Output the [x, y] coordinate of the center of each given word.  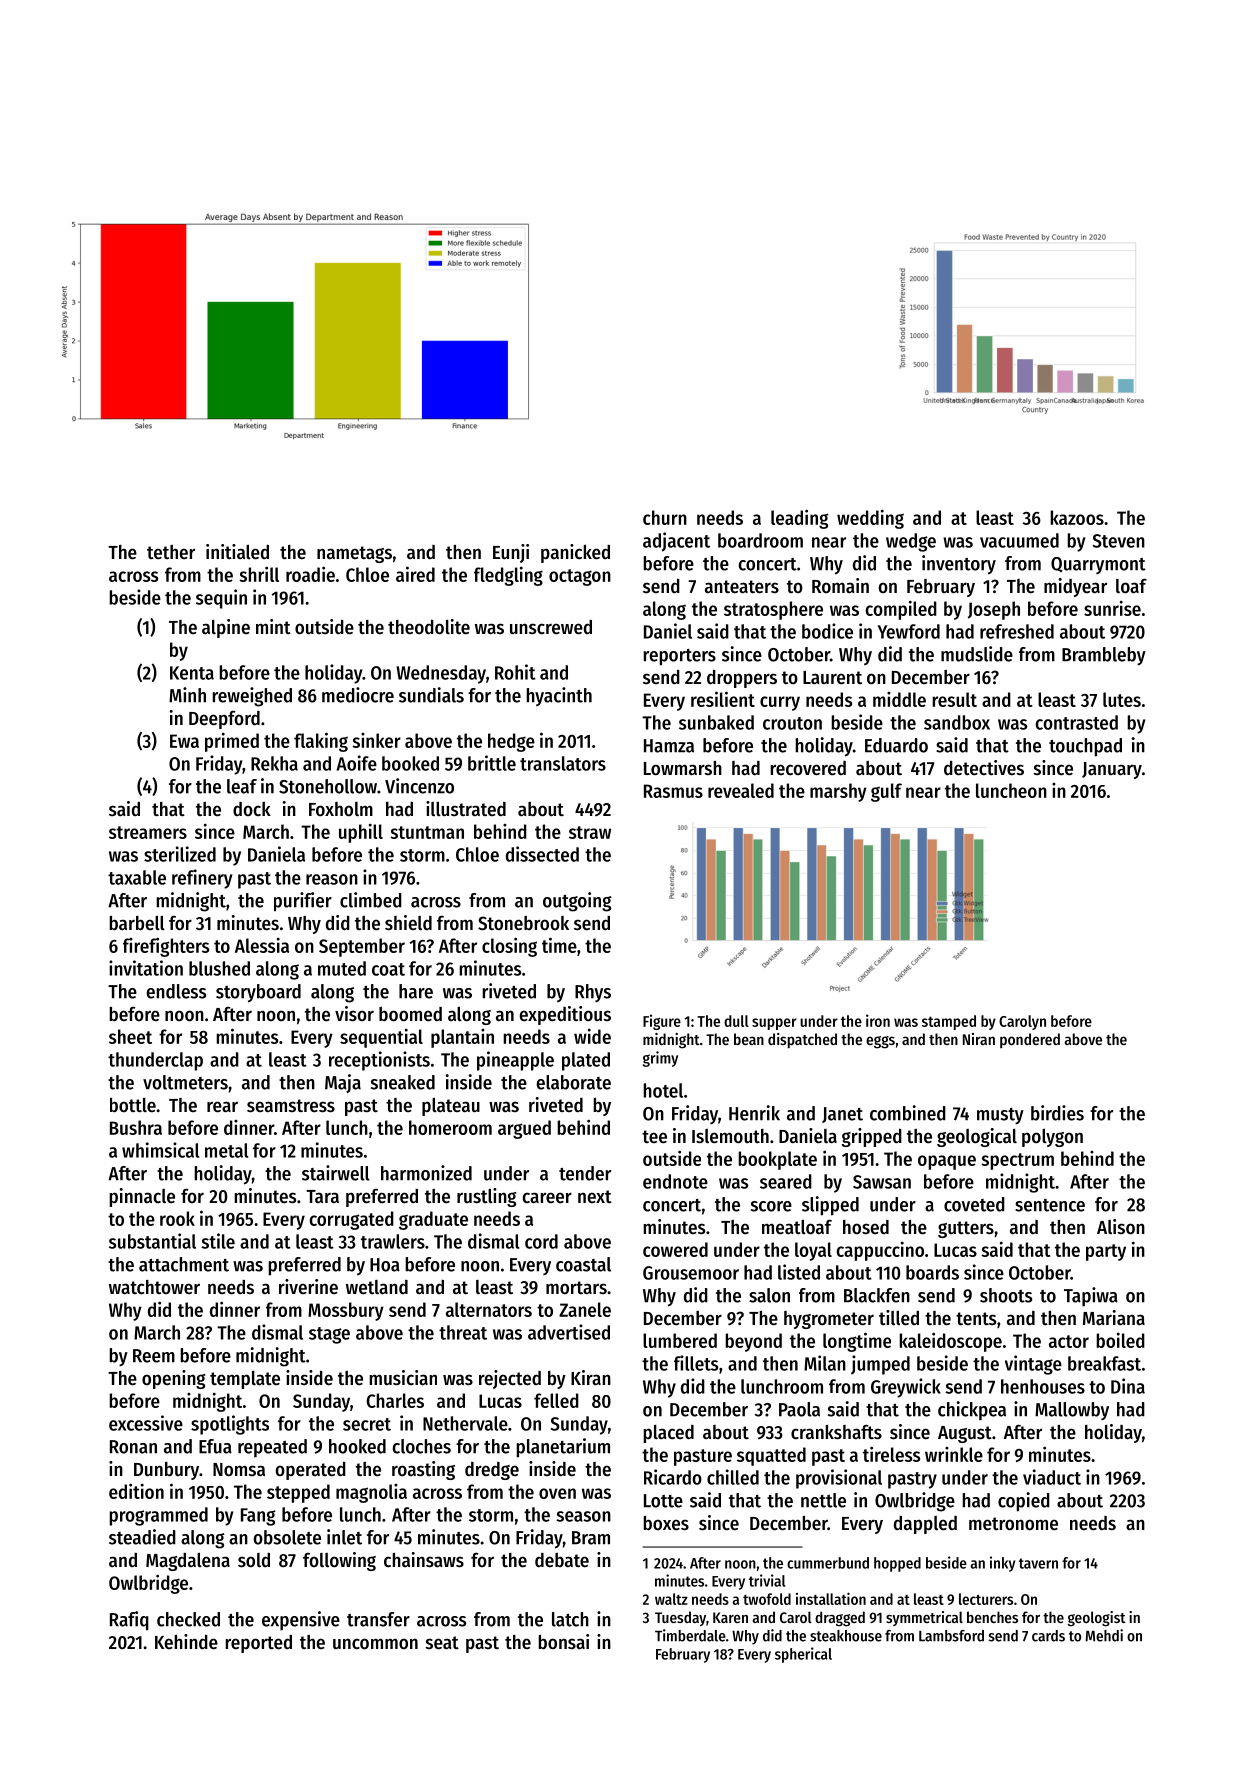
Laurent [832, 678]
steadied [142, 1537]
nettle [823, 1500]
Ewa [184, 741]
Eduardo [896, 745]
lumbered [680, 1340]
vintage [1033, 1365]
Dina [1128, 1386]
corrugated [351, 1220]
